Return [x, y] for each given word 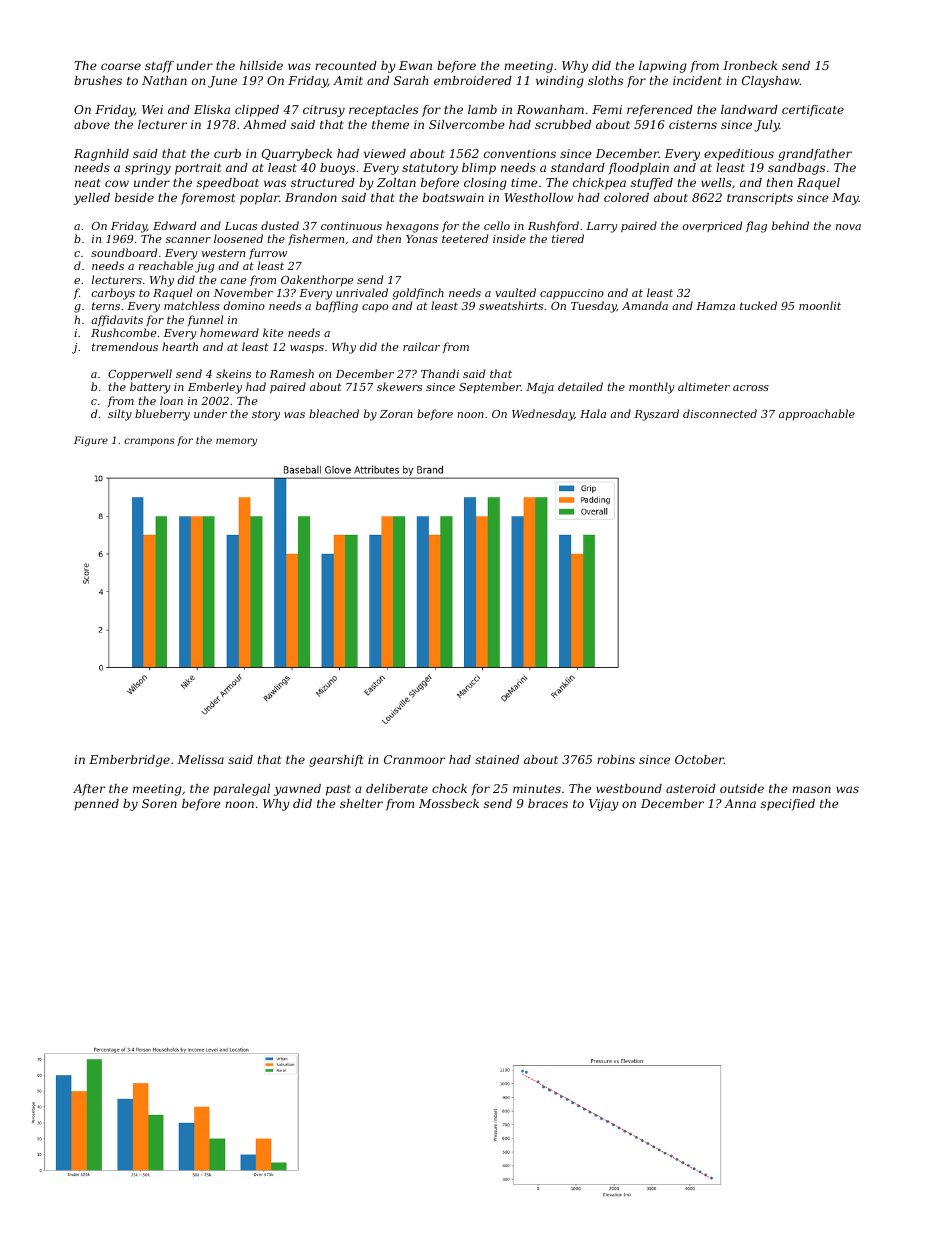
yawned [297, 790]
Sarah [411, 80]
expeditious [739, 155]
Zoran [396, 414]
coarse [121, 66]
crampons [149, 442]
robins [616, 759]
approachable [817, 414]
